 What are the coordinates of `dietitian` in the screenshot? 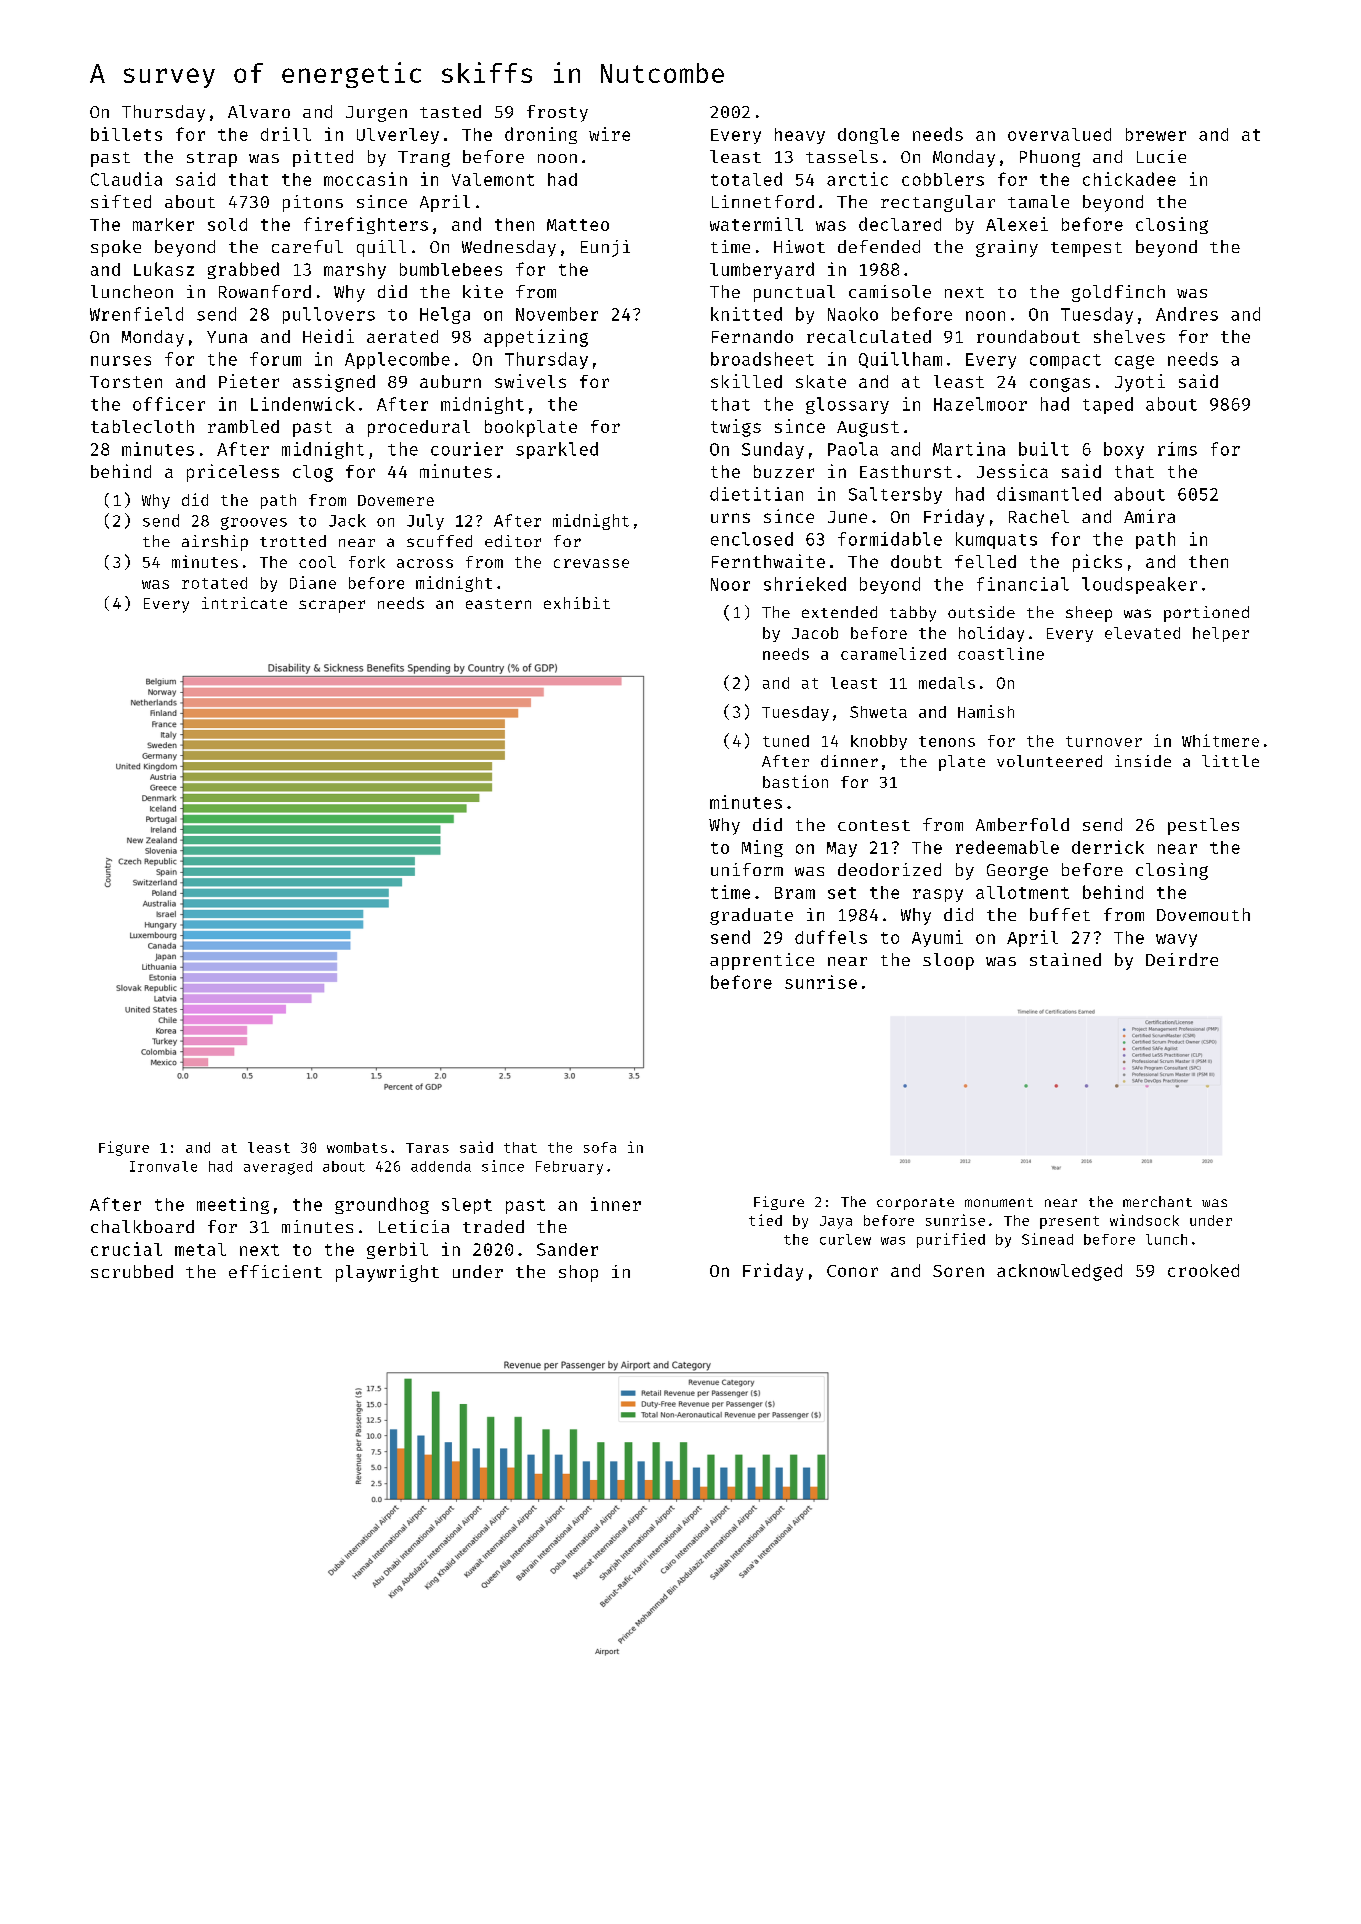 It's located at (756, 494).
